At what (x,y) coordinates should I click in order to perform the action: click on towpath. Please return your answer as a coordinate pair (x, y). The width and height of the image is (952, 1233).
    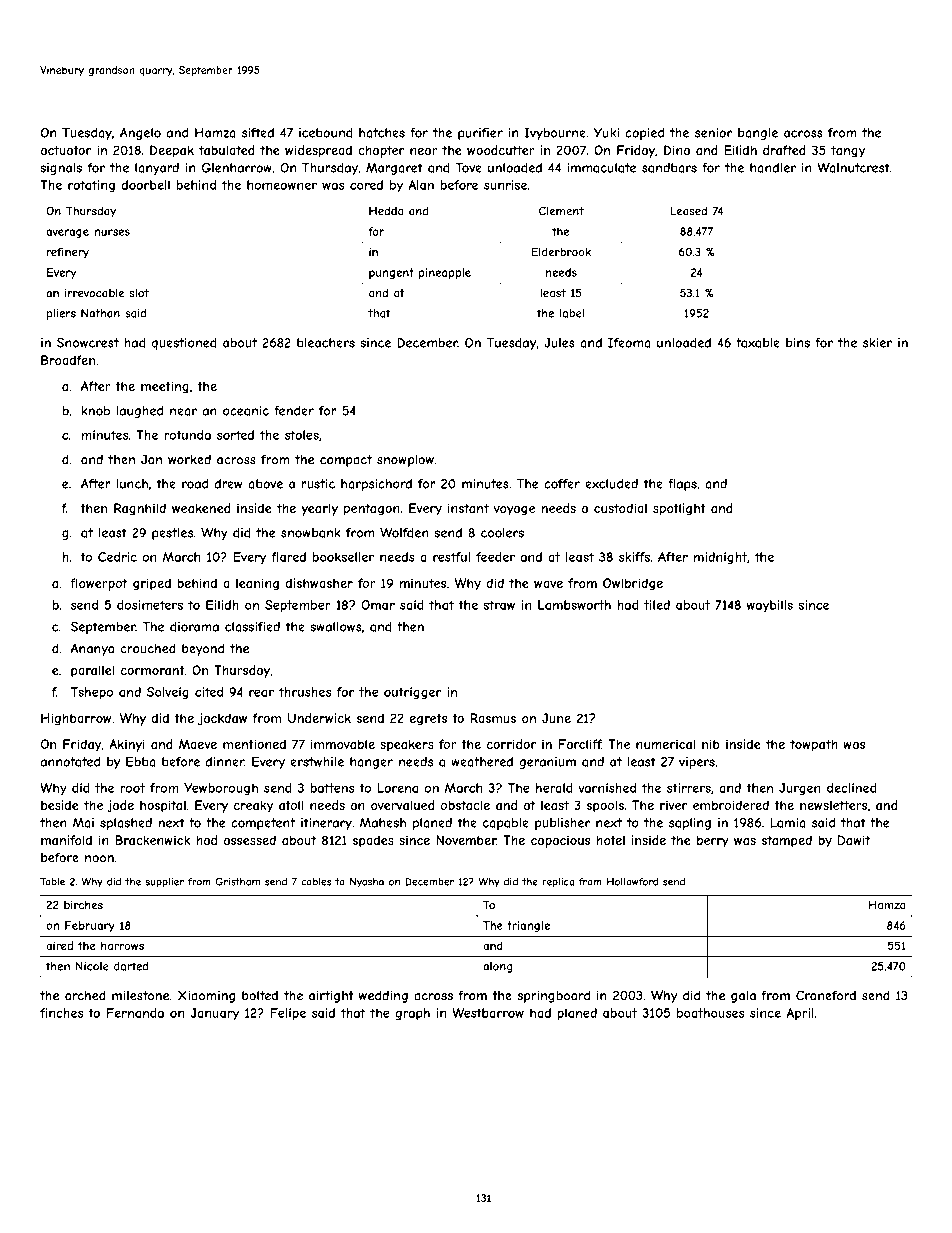
    Looking at the image, I should click on (814, 745).
